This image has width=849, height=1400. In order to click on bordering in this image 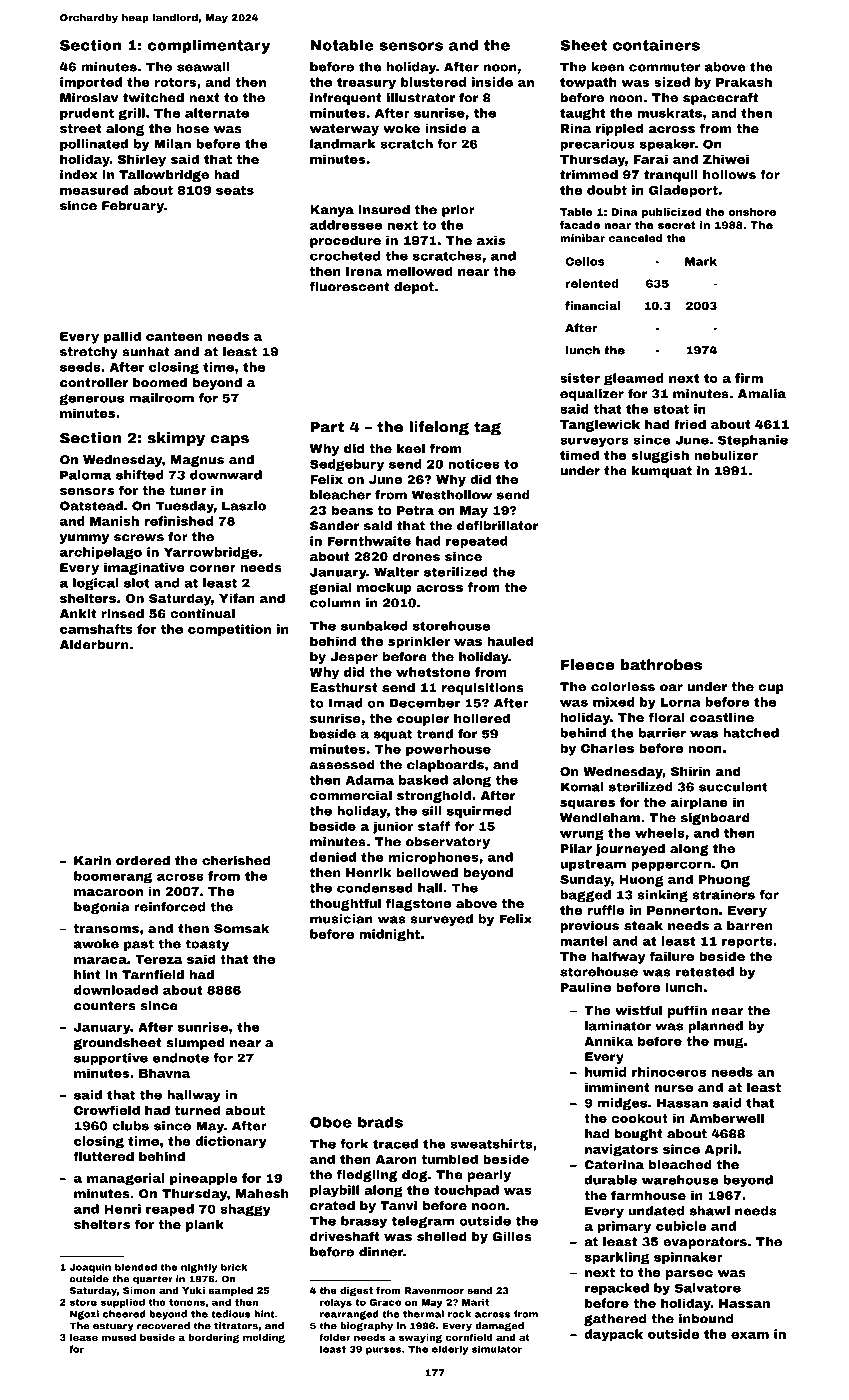, I will do `click(213, 1338)`.
